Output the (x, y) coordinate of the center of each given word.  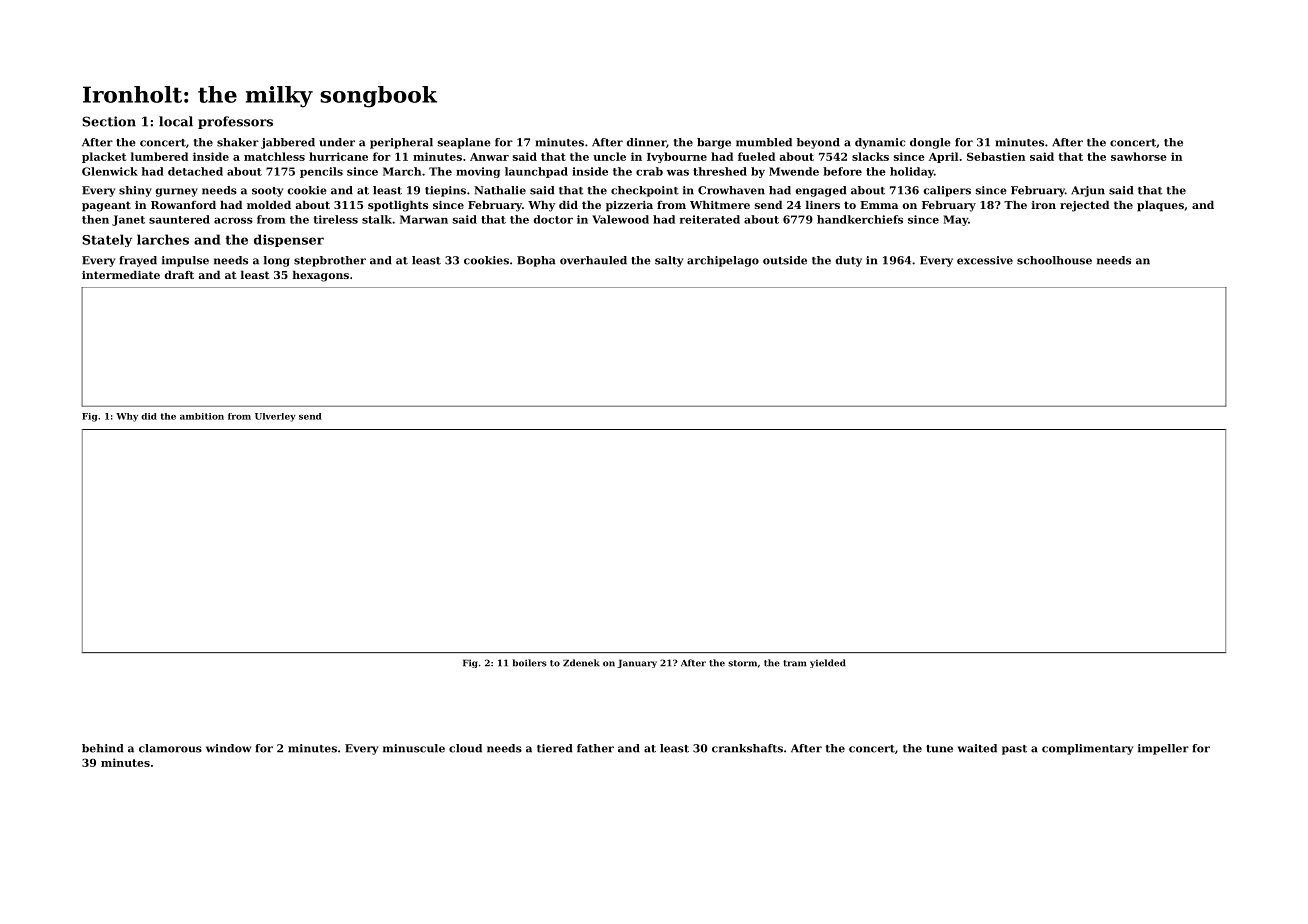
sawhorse (1139, 156)
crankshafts (747, 748)
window (228, 748)
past (1014, 750)
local (176, 121)
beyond (818, 143)
